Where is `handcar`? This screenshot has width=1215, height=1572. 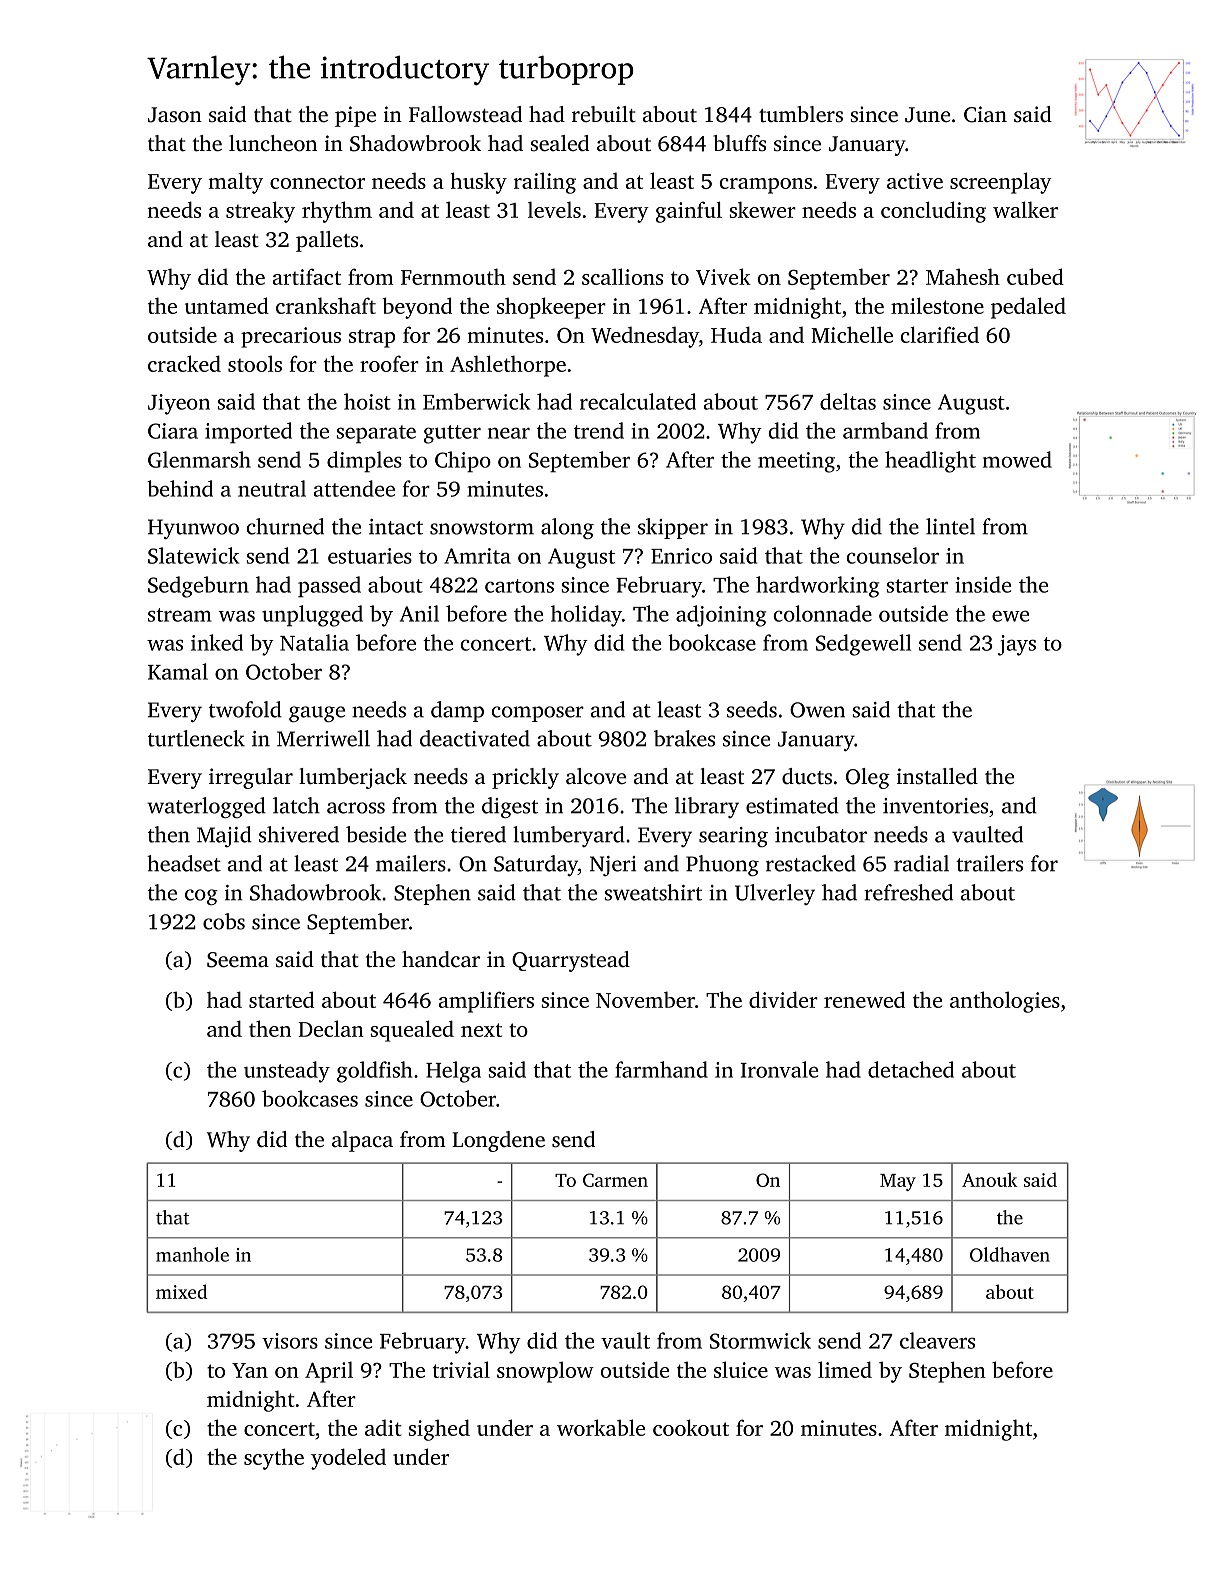 handcar is located at coordinates (441, 959).
